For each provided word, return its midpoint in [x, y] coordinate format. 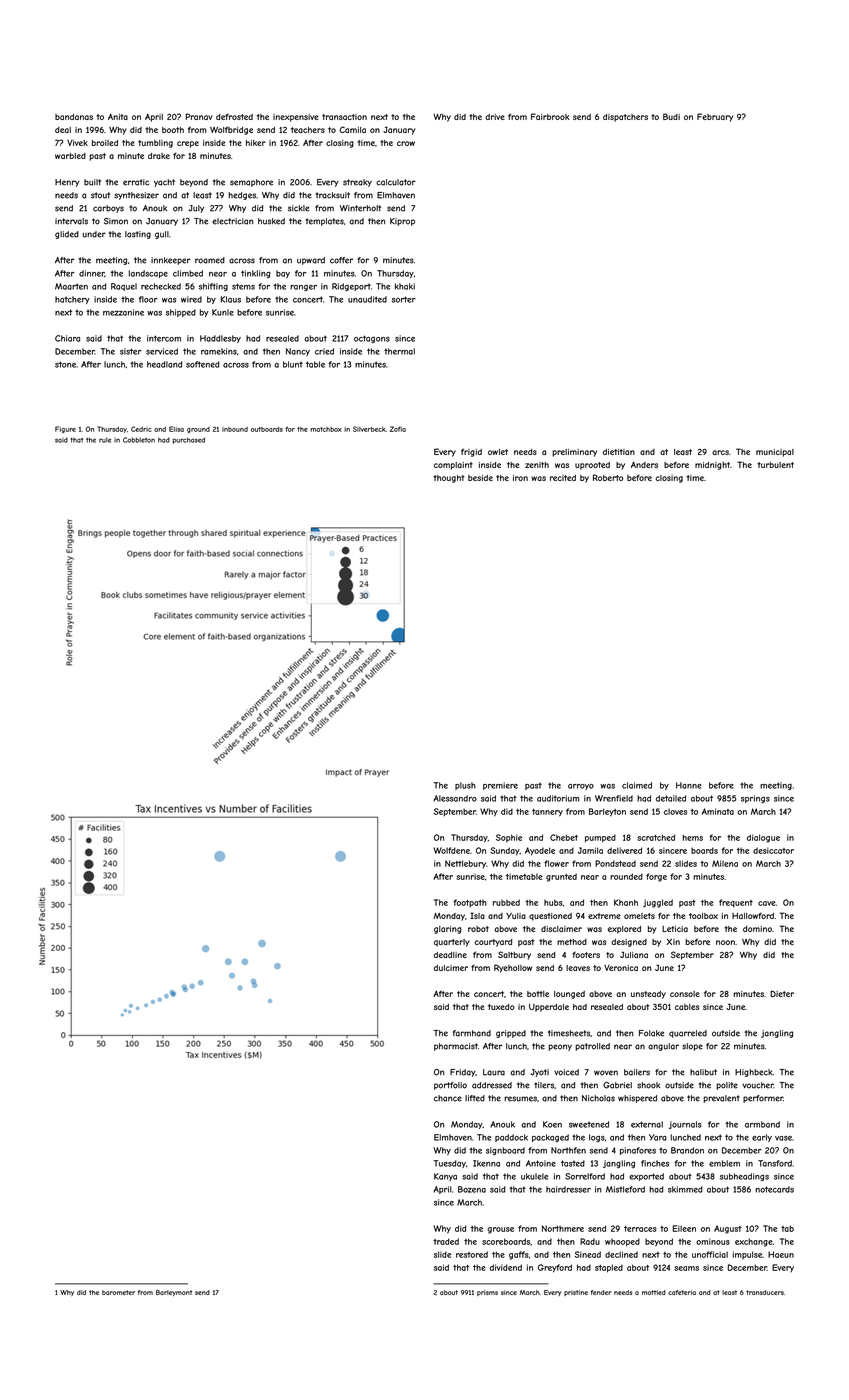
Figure [65, 429]
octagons [372, 339]
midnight [712, 466]
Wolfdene [451, 850]
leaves [578, 968]
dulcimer [451, 968]
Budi [671, 116]
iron [520, 478]
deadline [450, 955]
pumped [600, 838]
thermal [399, 351]
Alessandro [455, 798]
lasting [138, 235]
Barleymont [174, 1293]
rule [105, 440]
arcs [720, 452]
